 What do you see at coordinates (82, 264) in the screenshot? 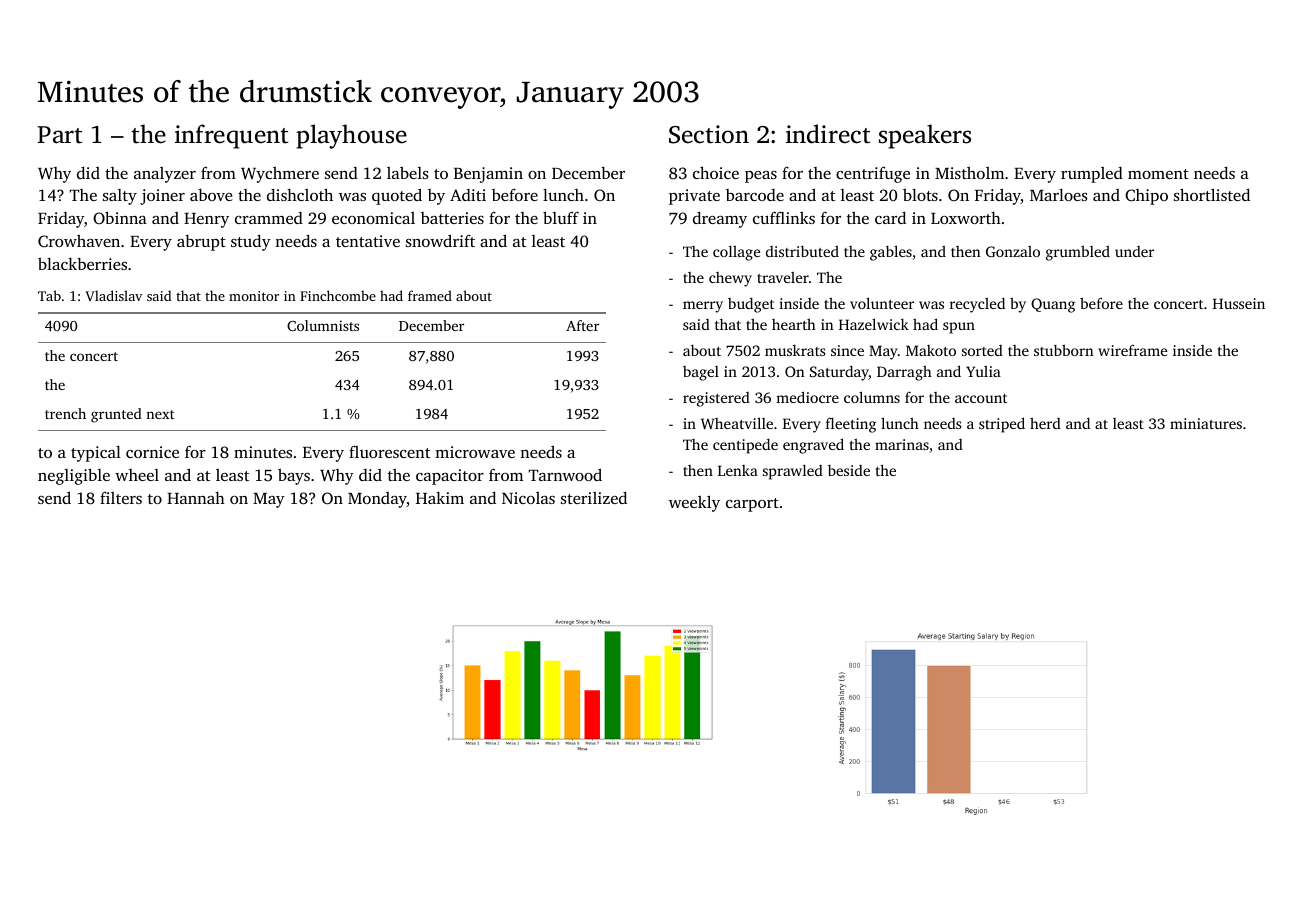
I see `blackberries` at bounding box center [82, 264].
